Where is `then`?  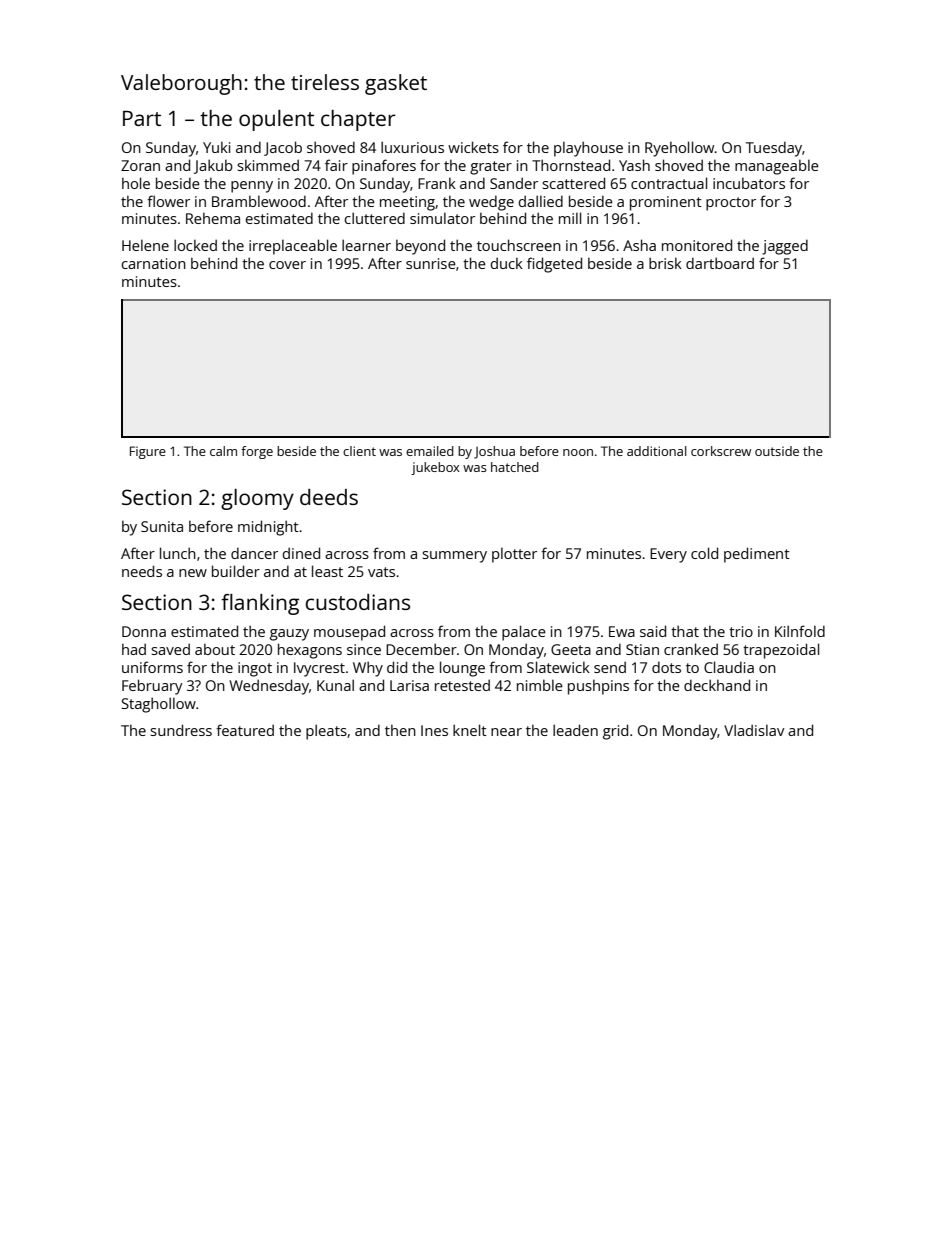 then is located at coordinates (400, 730).
